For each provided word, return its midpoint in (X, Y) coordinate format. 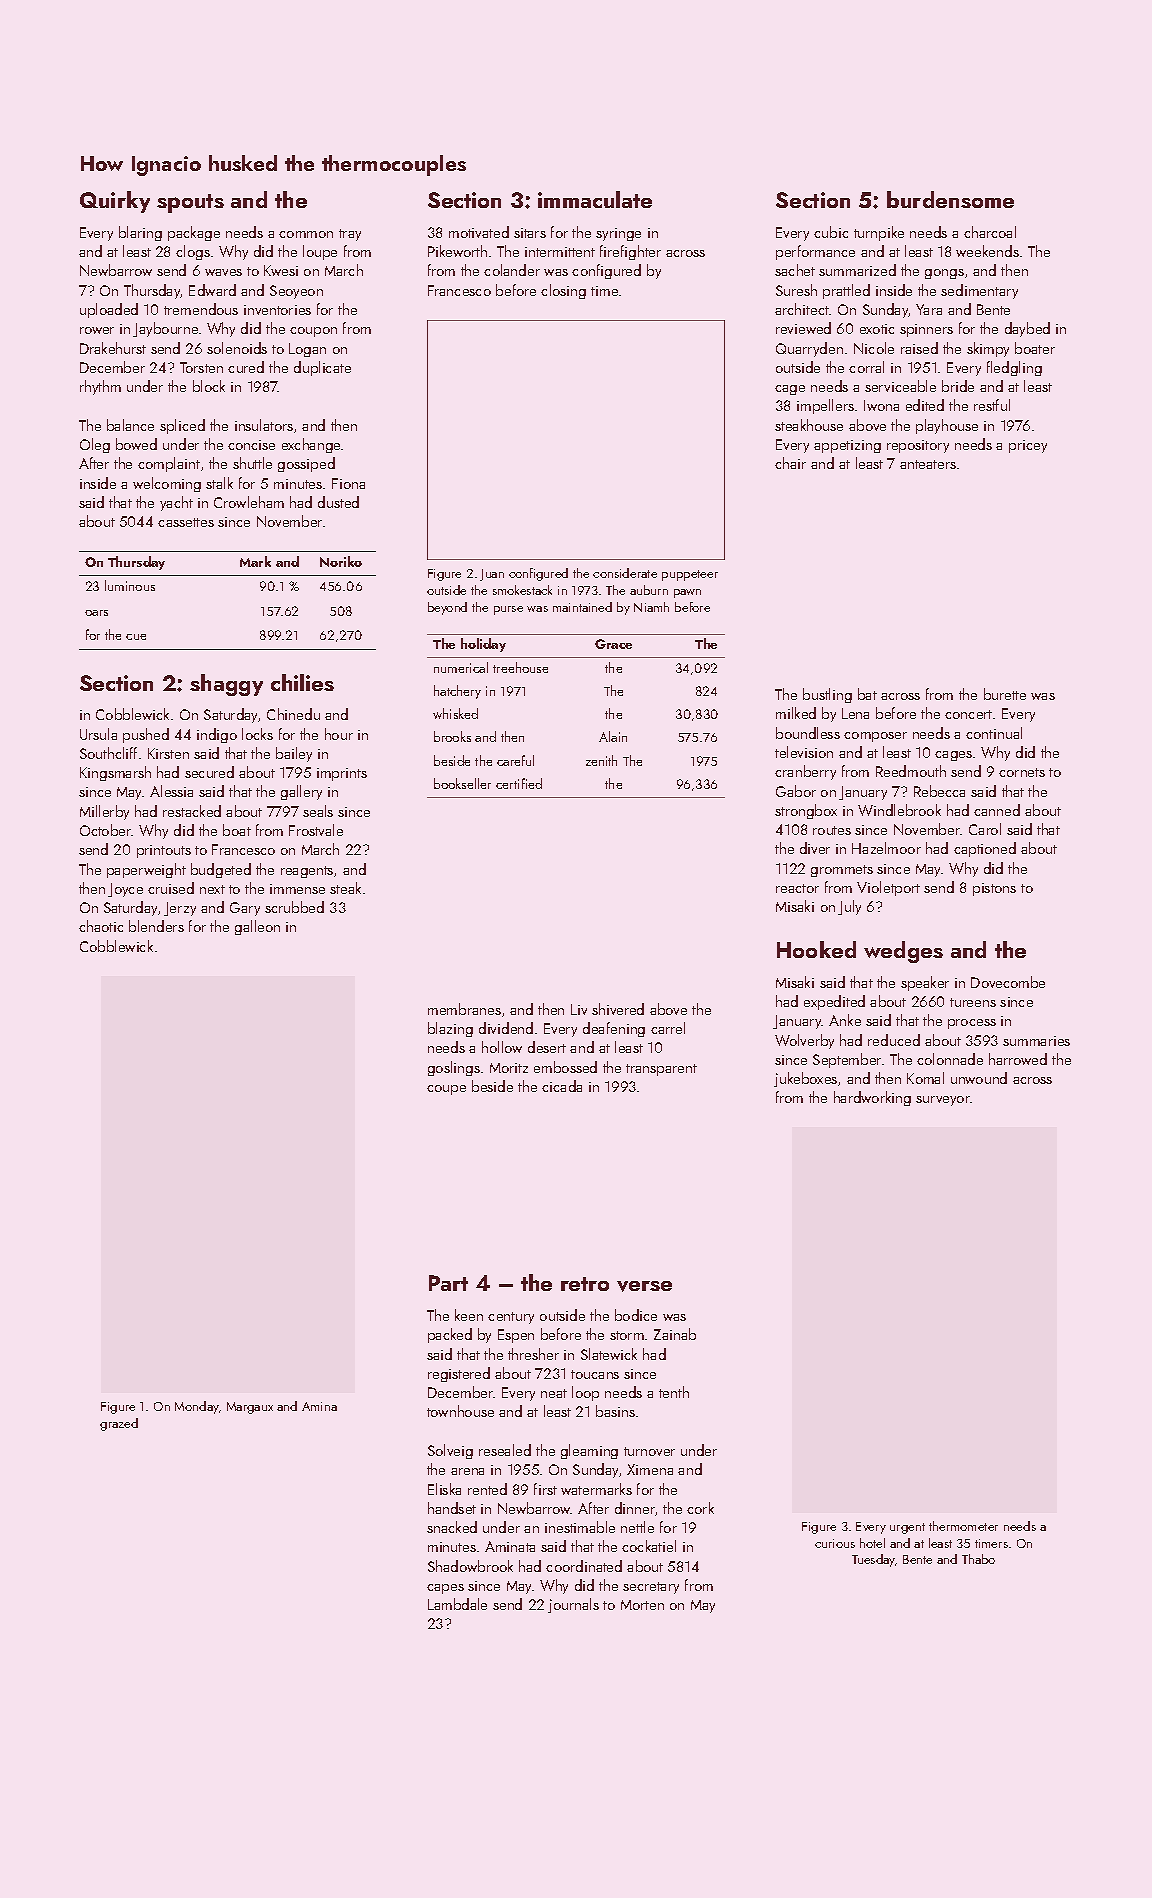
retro (585, 1284)
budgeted (221, 870)
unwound (979, 1078)
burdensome (950, 199)
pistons (994, 889)
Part (448, 1283)
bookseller (462, 783)
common (306, 234)
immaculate (595, 199)
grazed (119, 1424)
